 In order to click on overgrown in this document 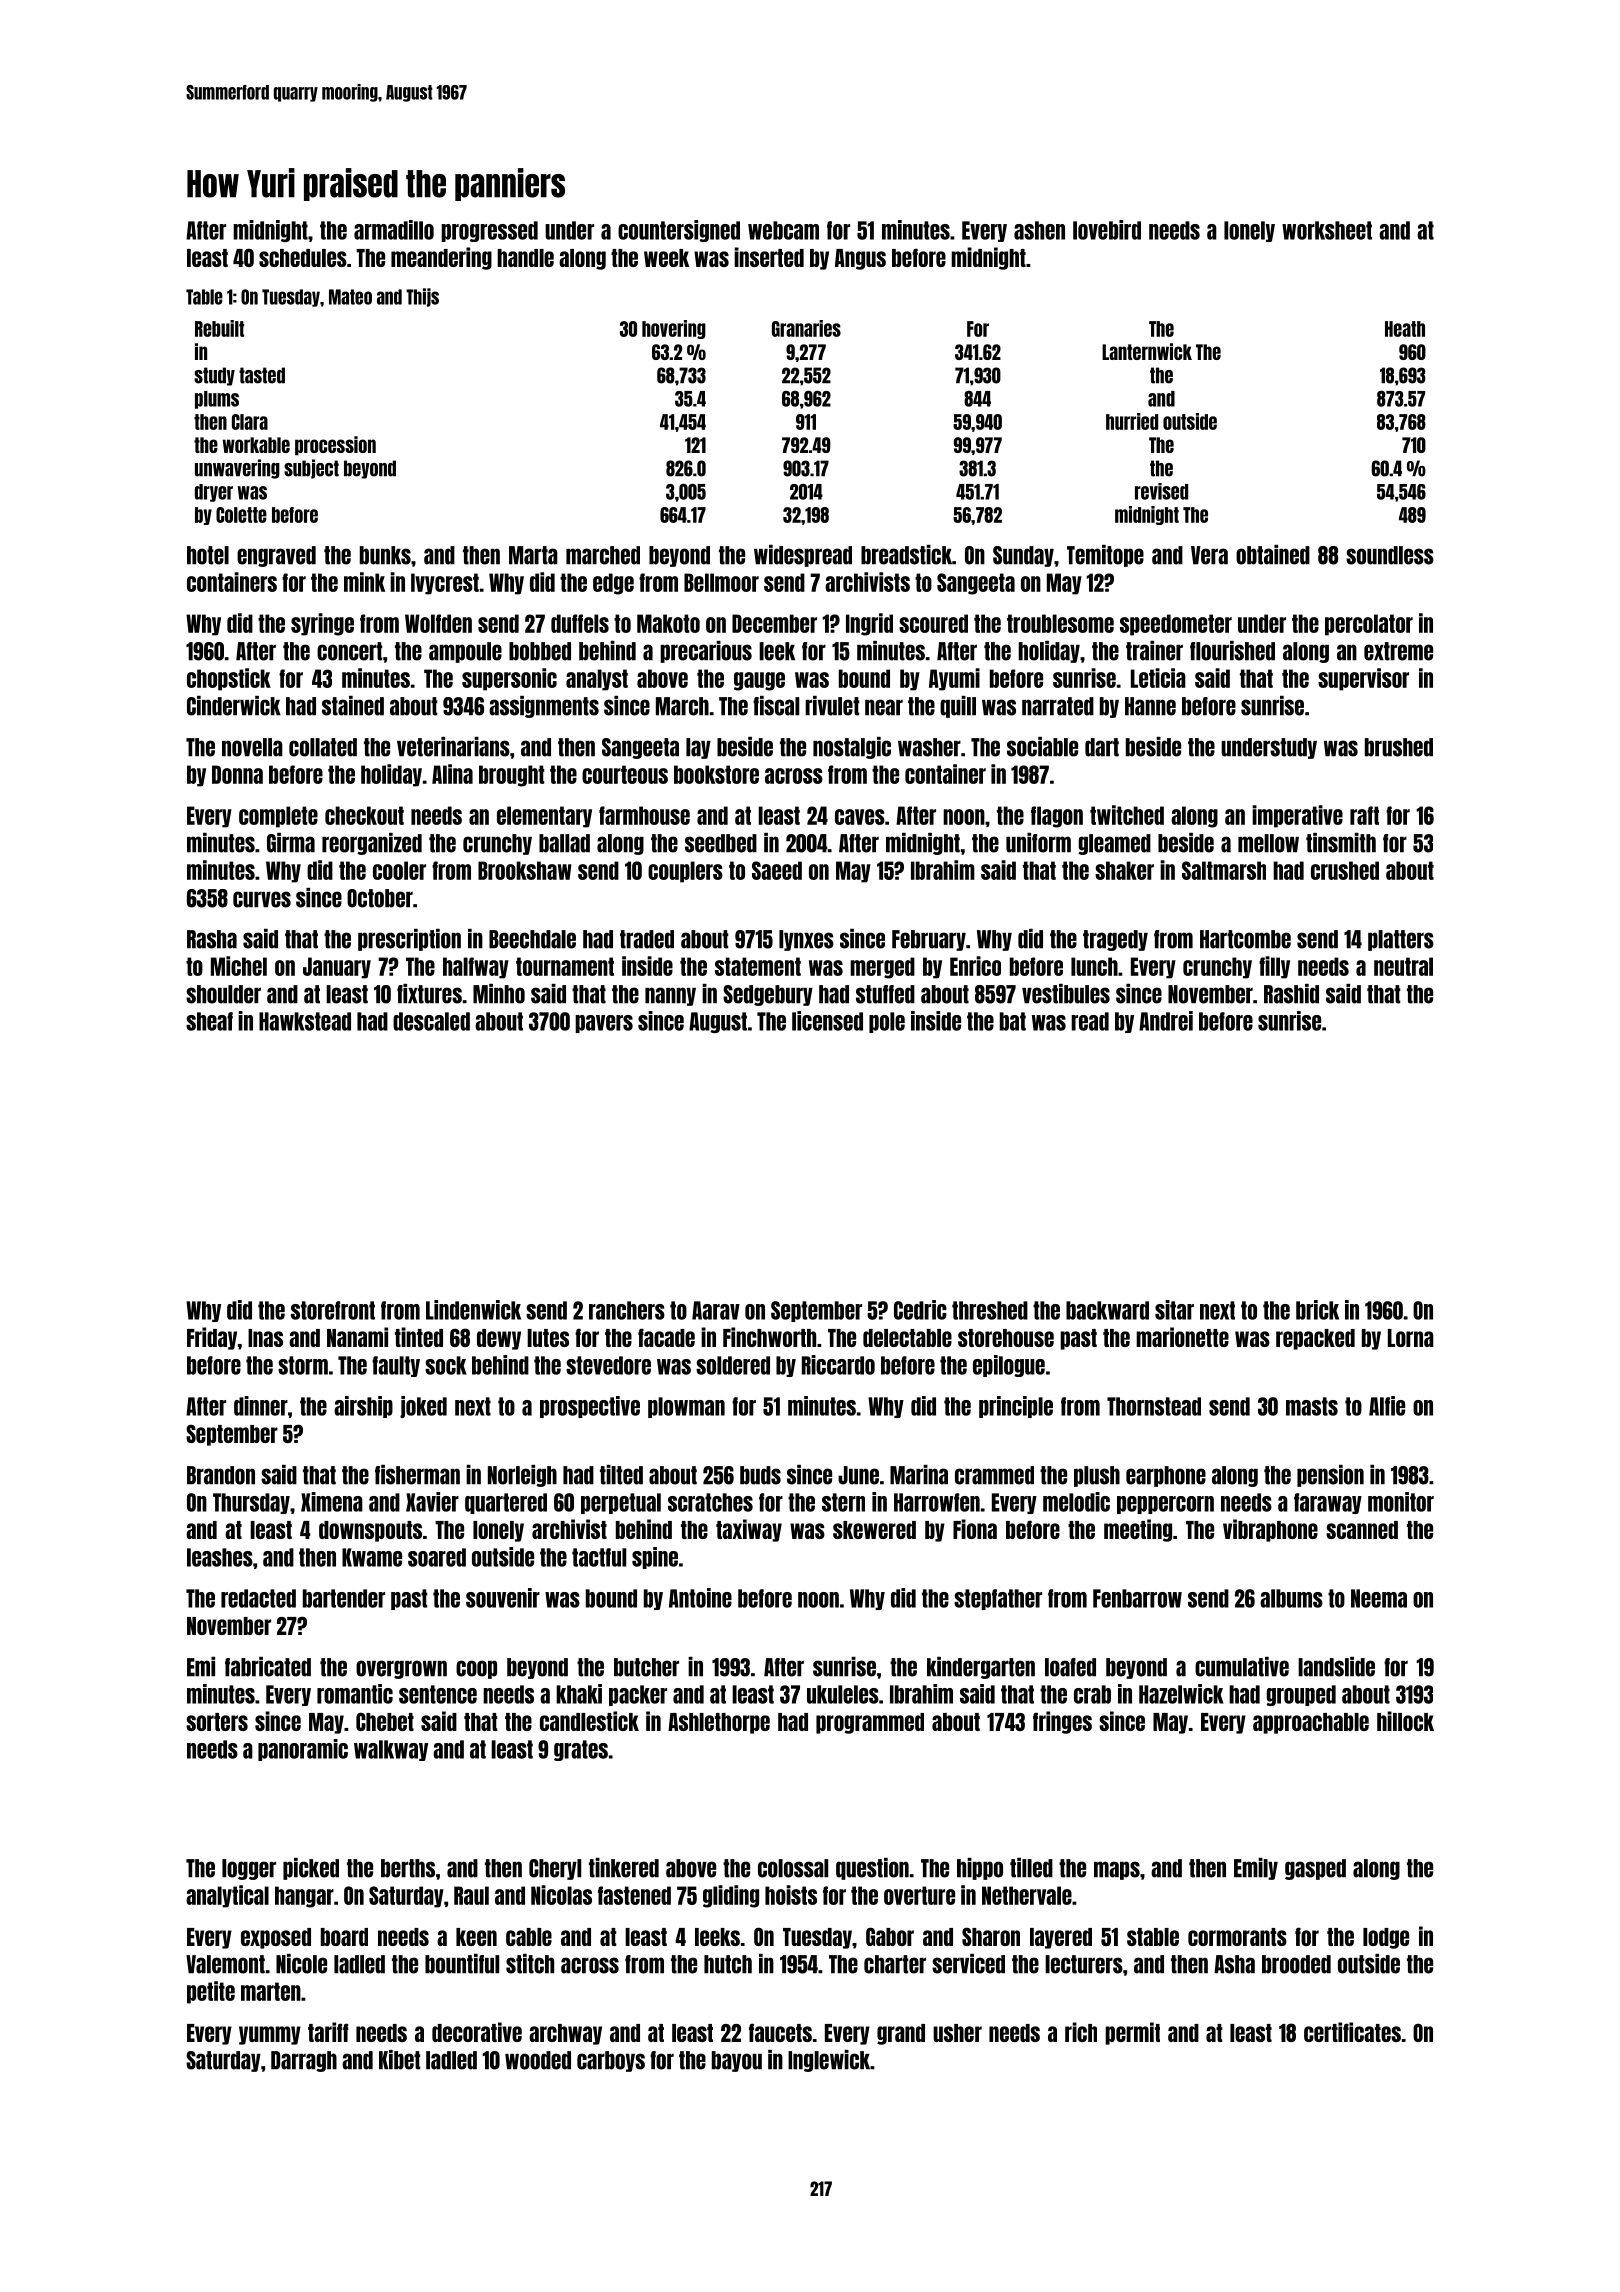, I will do `click(401, 1669)`.
